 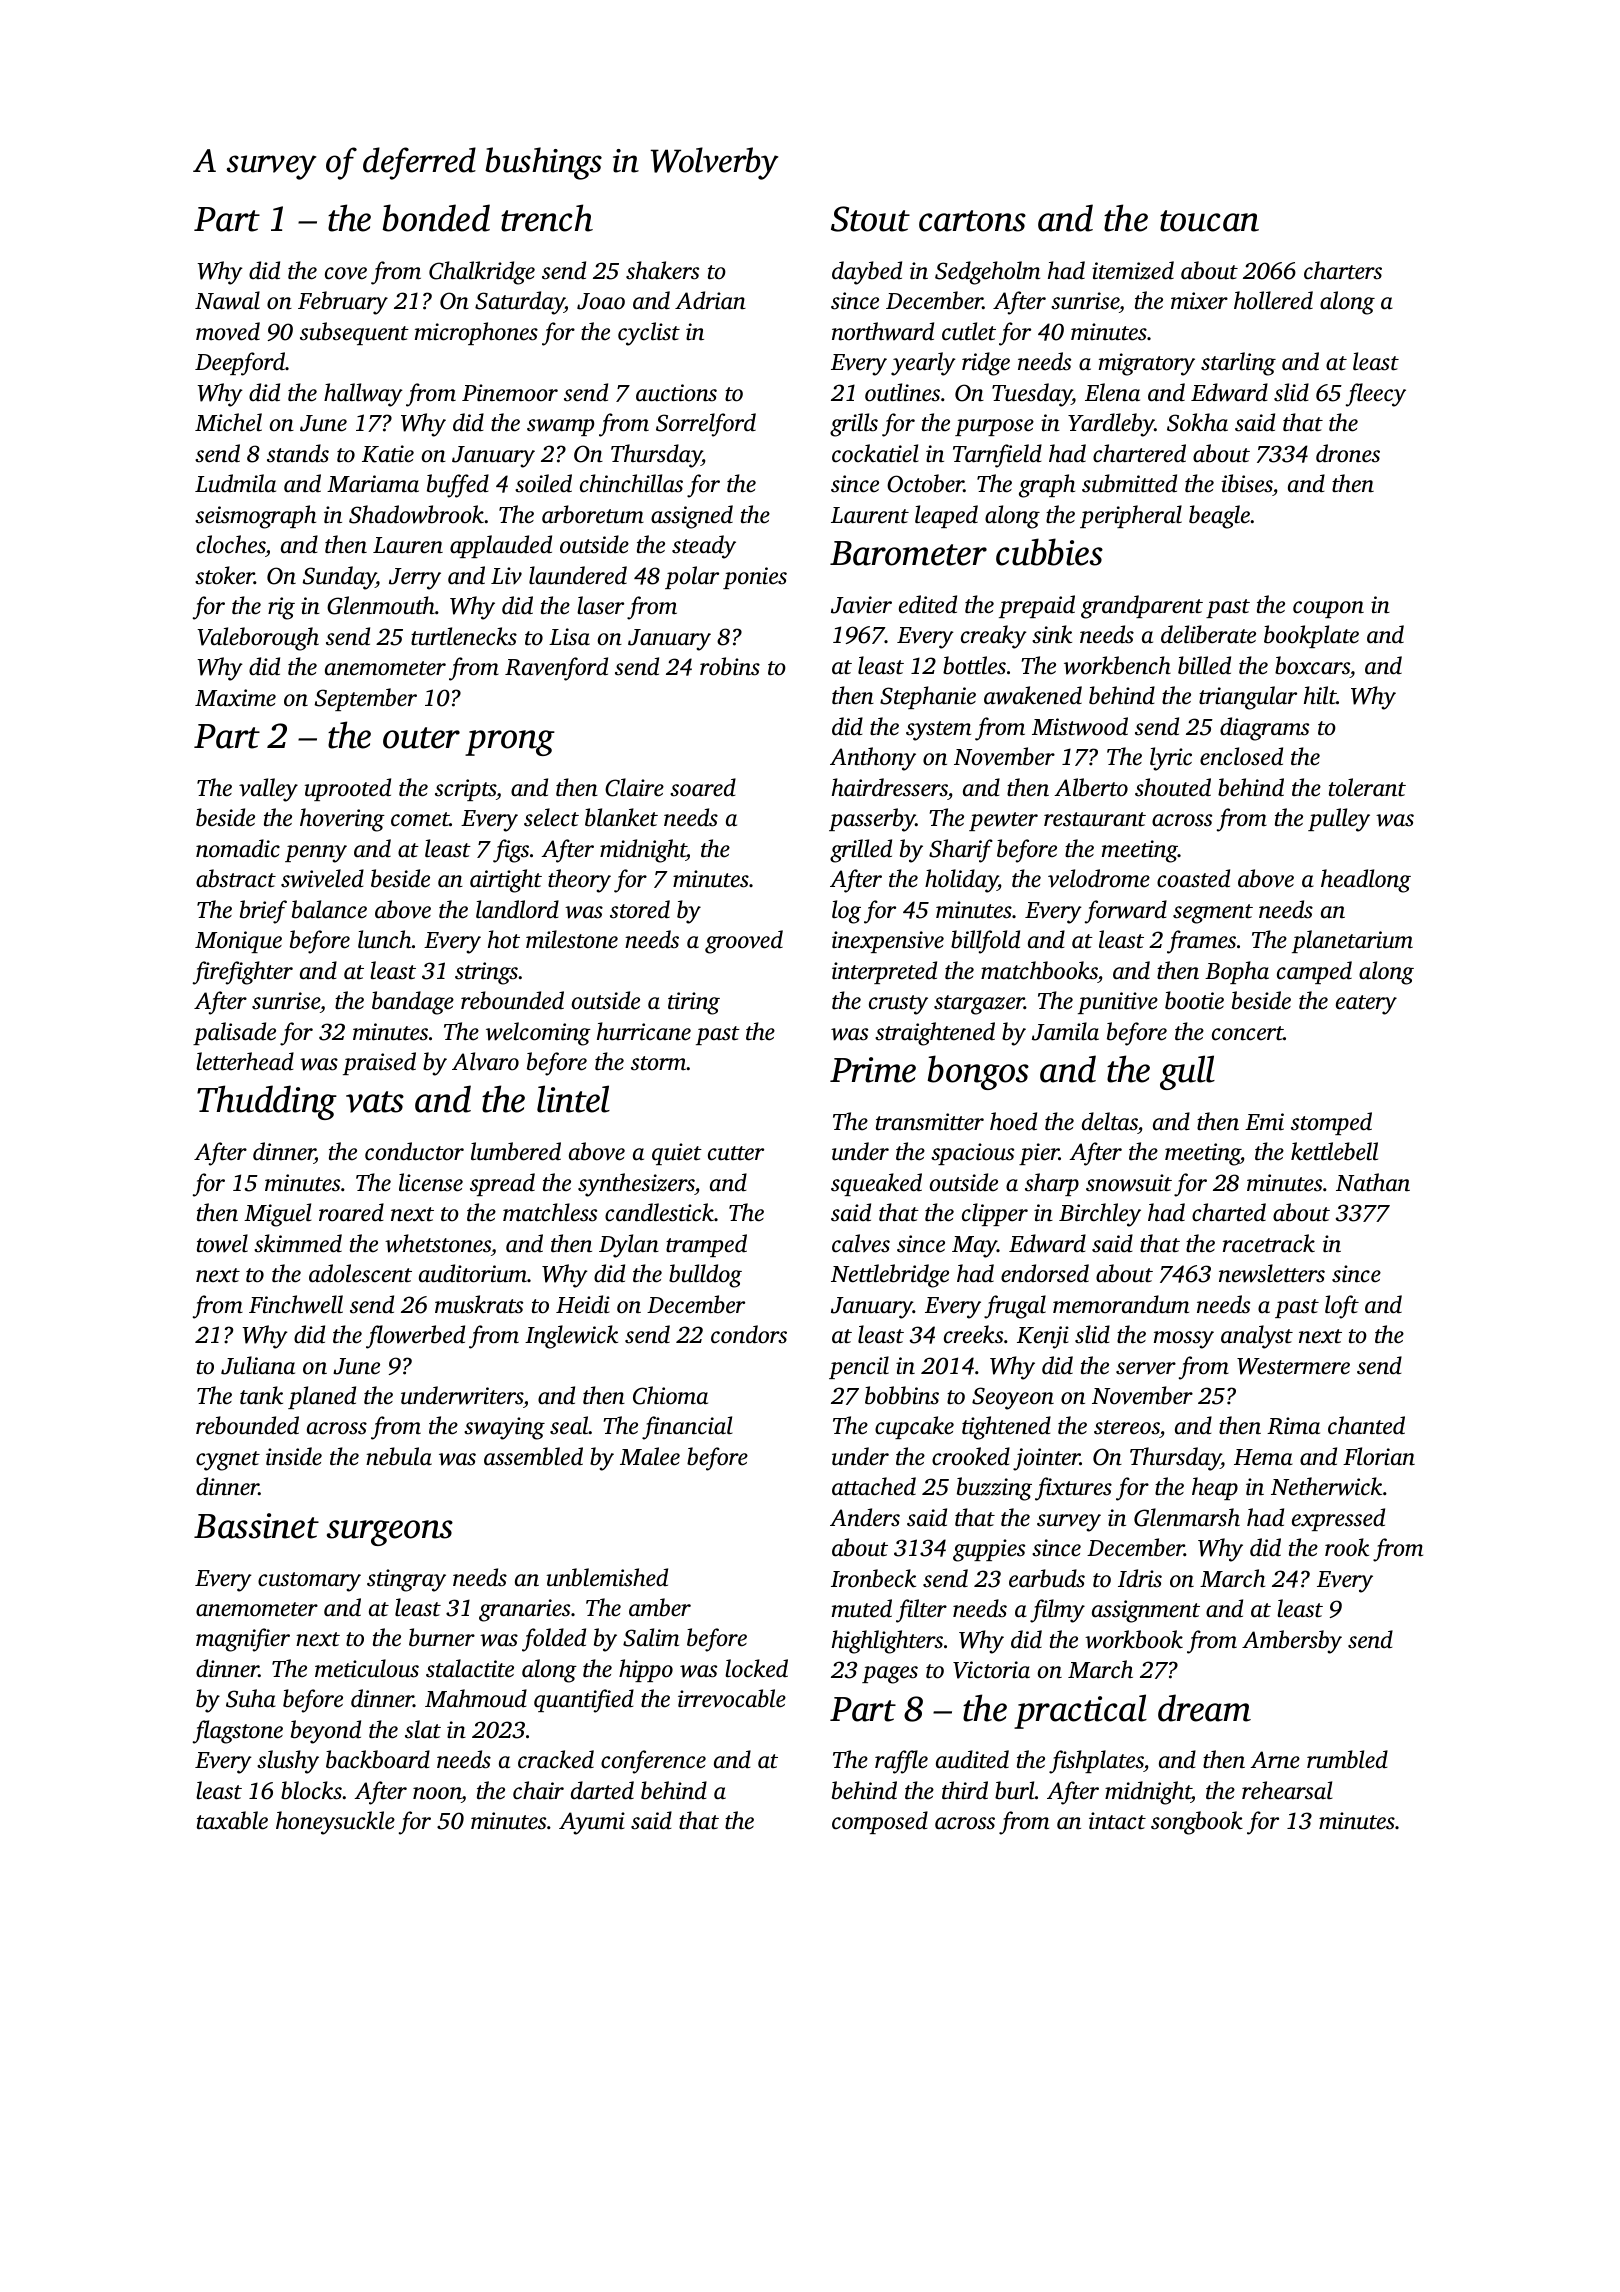 I want to click on hallway, so click(x=363, y=395).
